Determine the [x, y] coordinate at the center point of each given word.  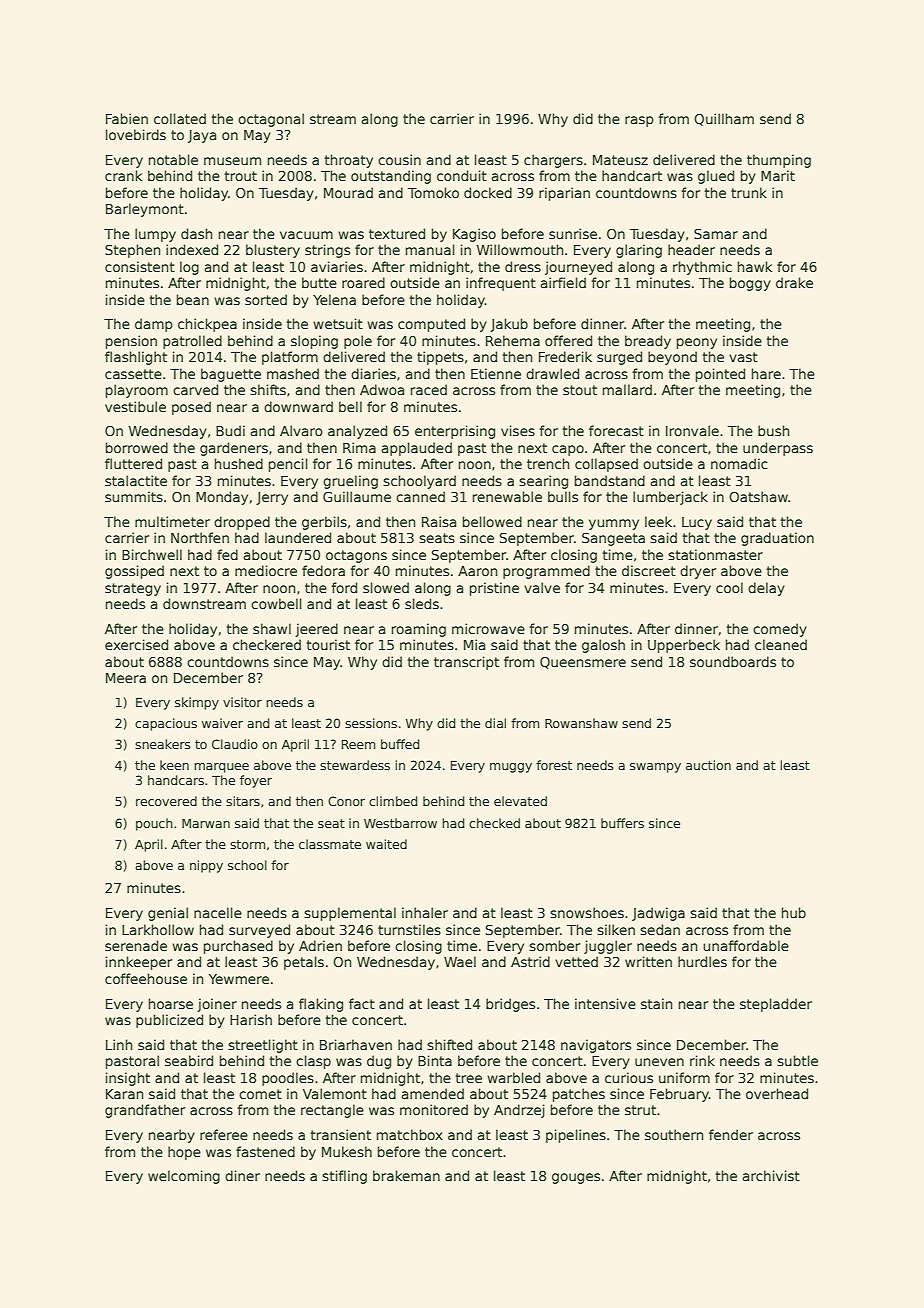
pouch [154, 824]
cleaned [781, 644]
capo [568, 450]
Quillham [724, 119]
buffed [400, 744]
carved [195, 389]
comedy [780, 630]
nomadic [739, 463]
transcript [466, 663]
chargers [553, 161]
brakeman [406, 1175]
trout [241, 176]
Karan [124, 1094]
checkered [267, 644]
